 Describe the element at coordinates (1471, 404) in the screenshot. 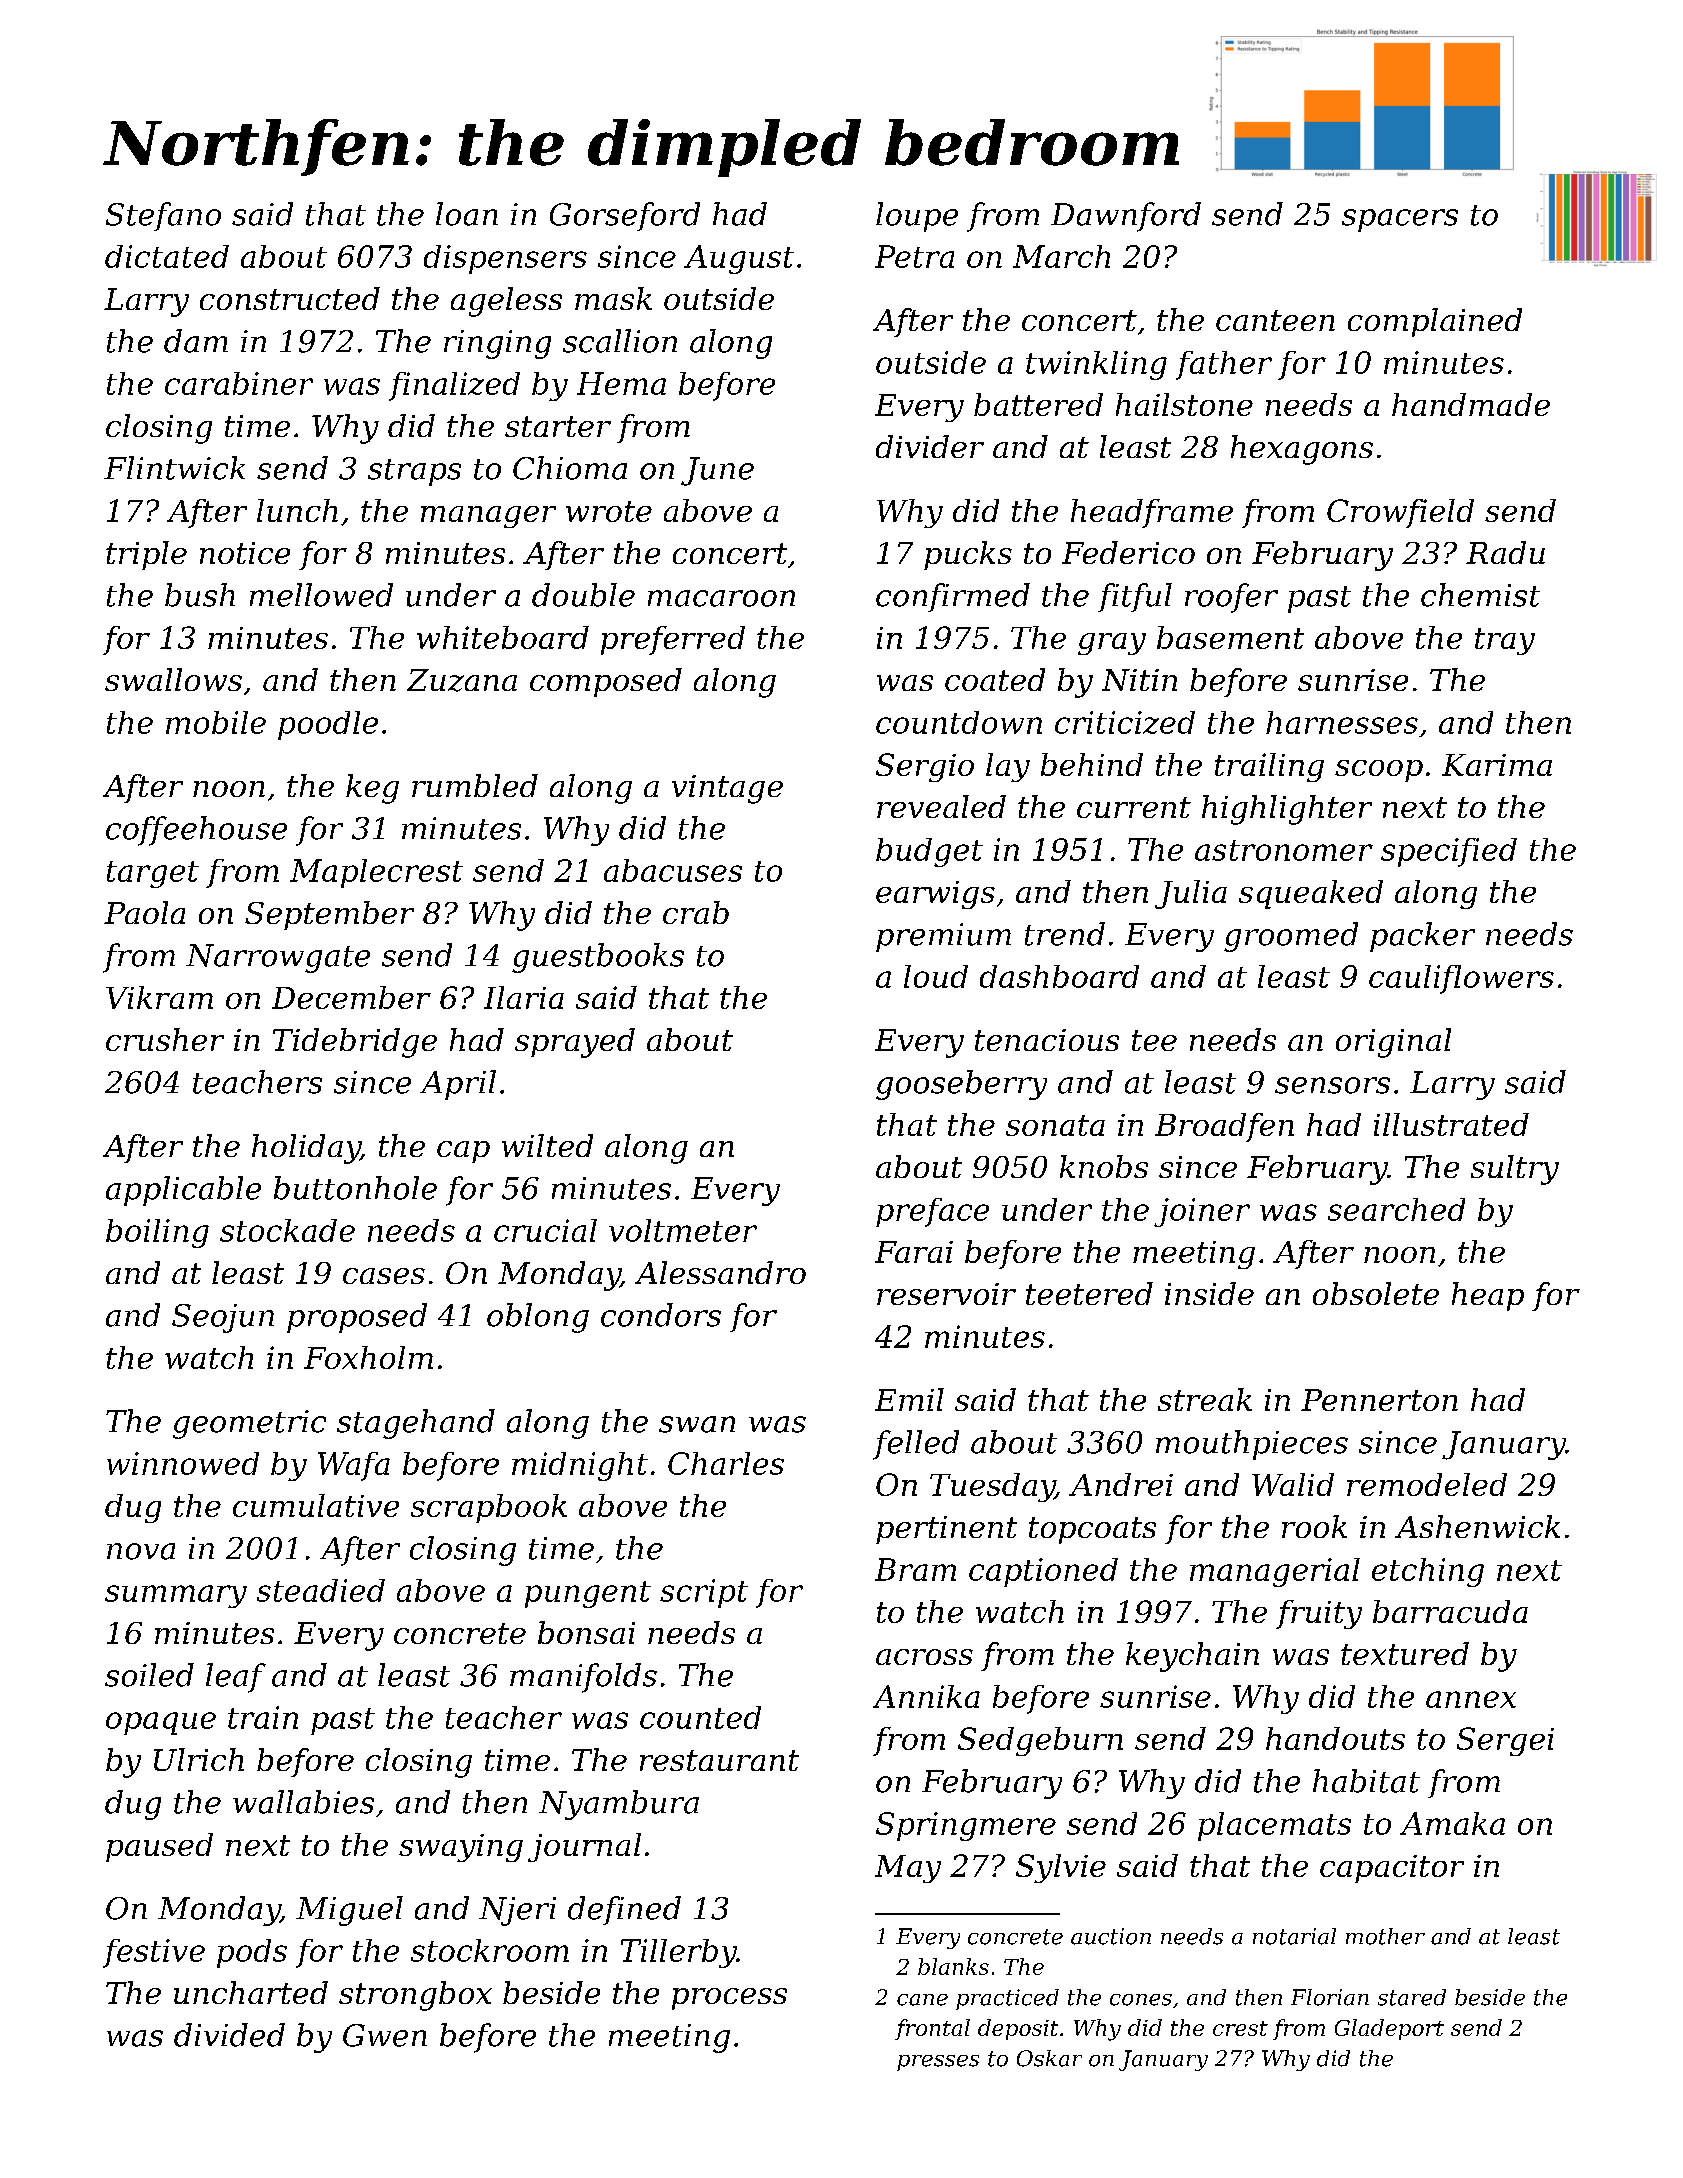

I see `handmade` at that location.
